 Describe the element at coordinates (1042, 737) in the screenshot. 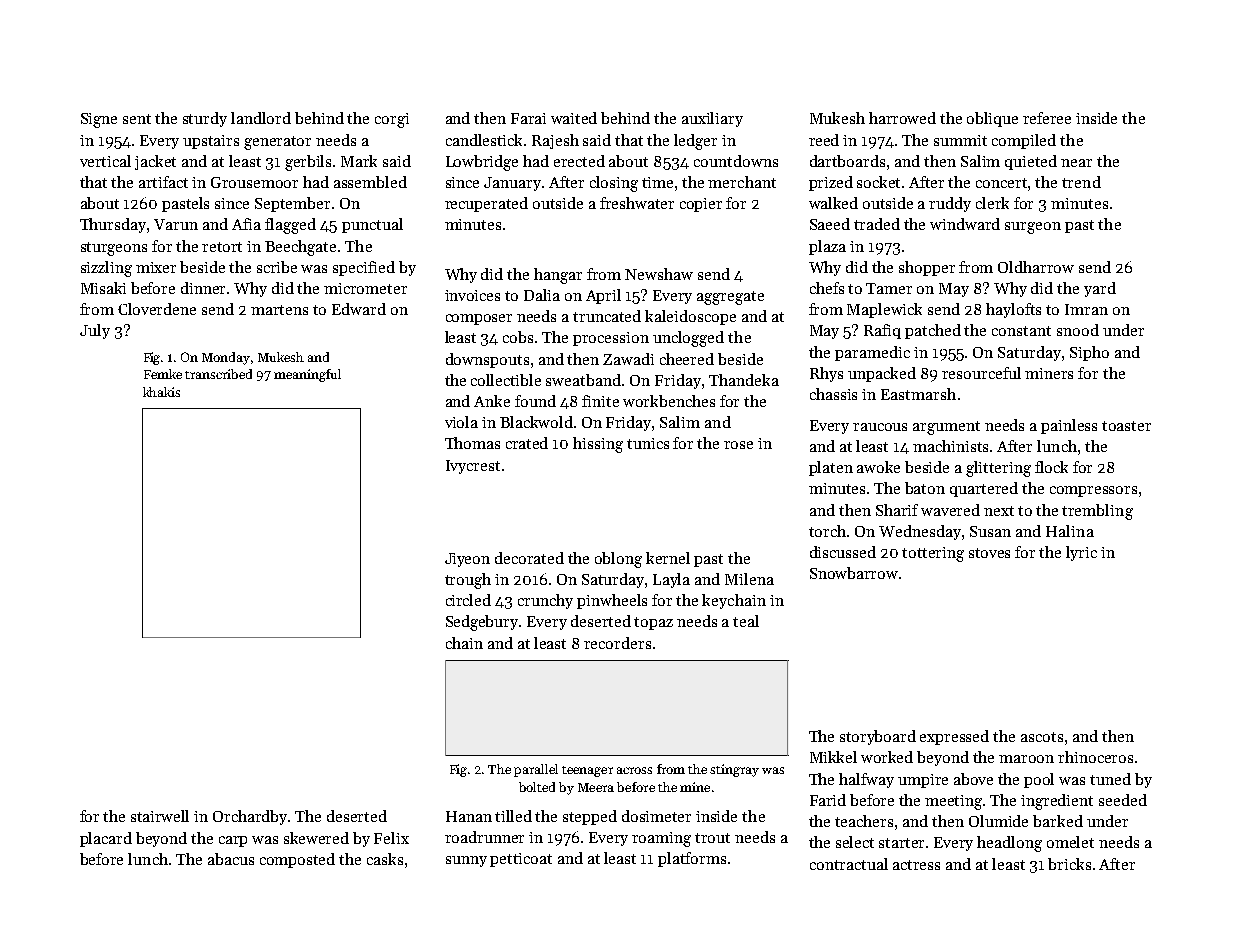

I see `ascots` at that location.
